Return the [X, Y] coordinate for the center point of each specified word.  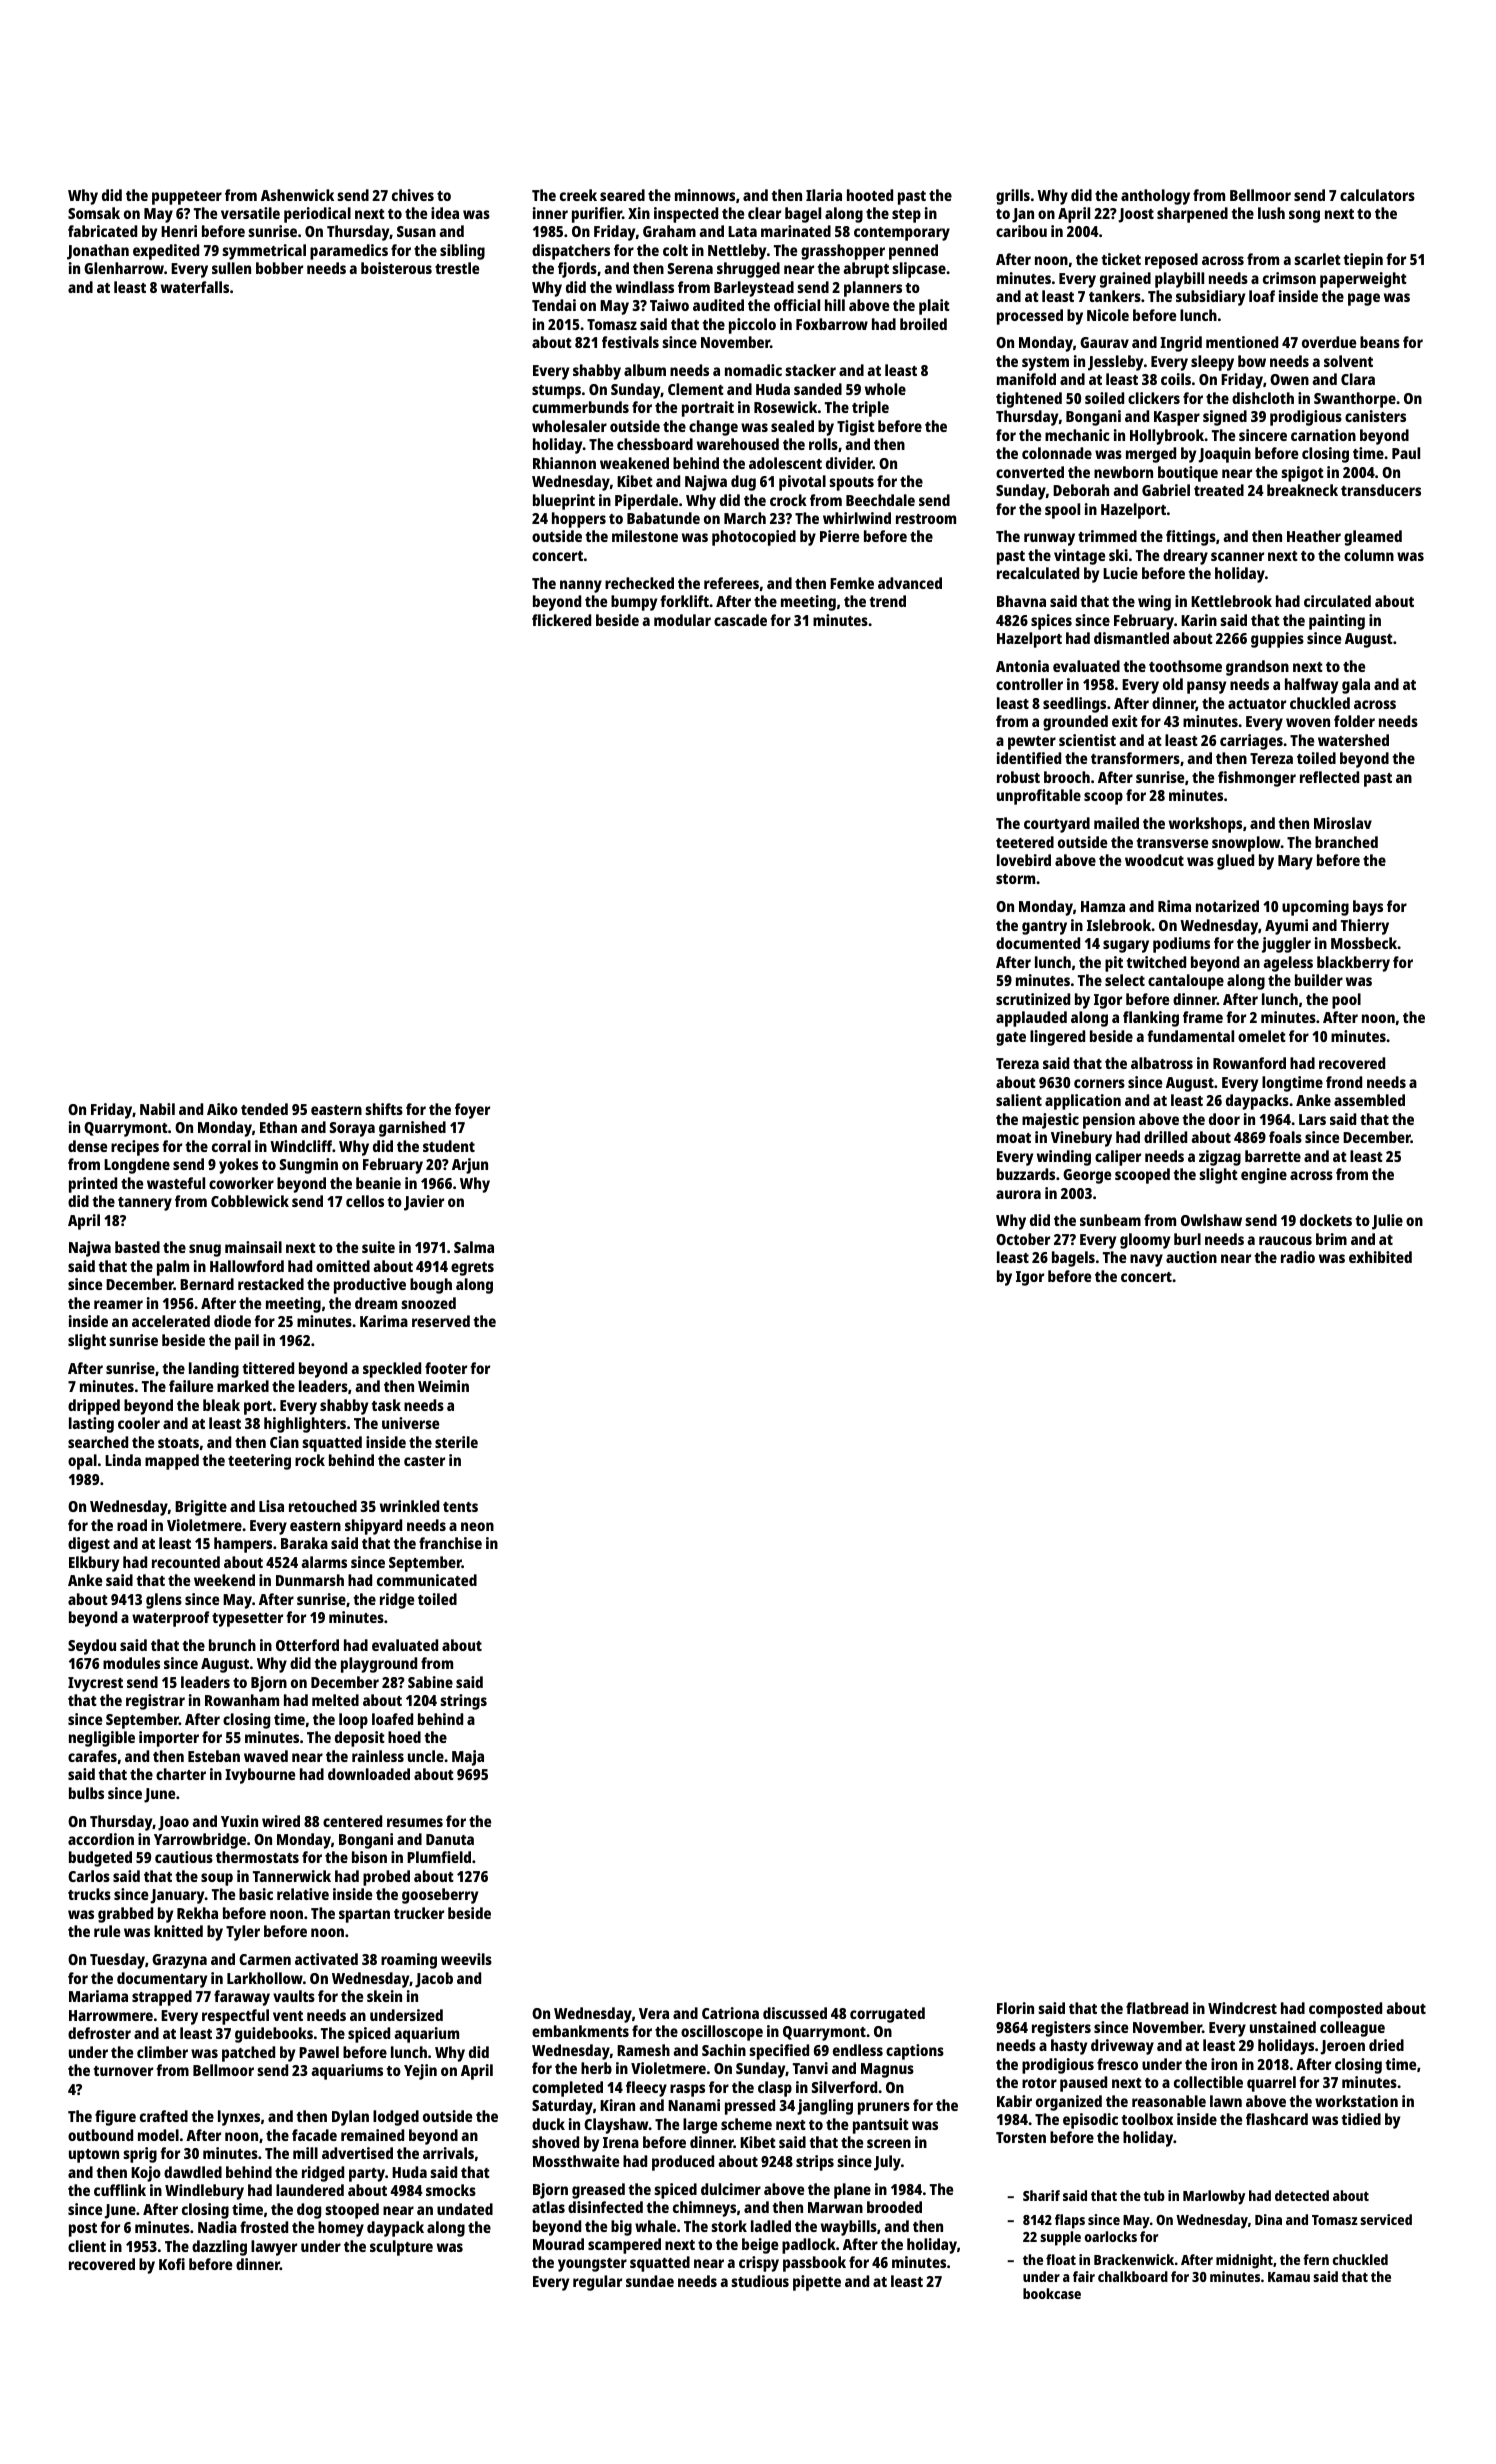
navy [1146, 1260]
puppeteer [187, 198]
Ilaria [824, 195]
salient [1019, 1100]
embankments [580, 2031]
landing [214, 1370]
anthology [1155, 197]
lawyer [274, 2248]
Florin [1015, 2008]
